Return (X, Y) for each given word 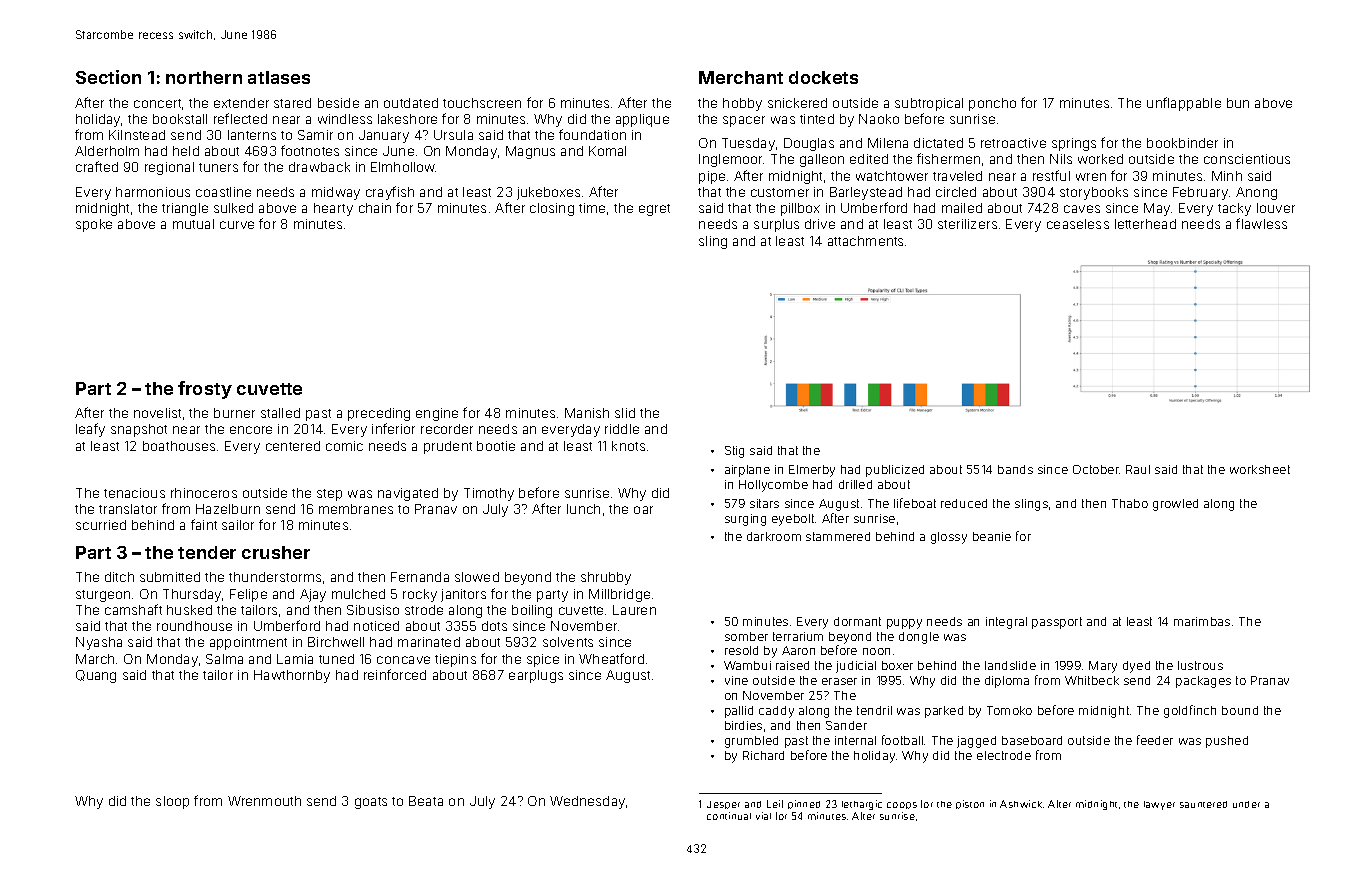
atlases (279, 77)
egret (654, 210)
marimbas (1202, 621)
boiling (532, 611)
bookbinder (1182, 143)
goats (371, 803)
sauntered (1203, 804)
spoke (94, 225)
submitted (170, 577)
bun (1238, 103)
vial (763, 816)
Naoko (879, 119)
